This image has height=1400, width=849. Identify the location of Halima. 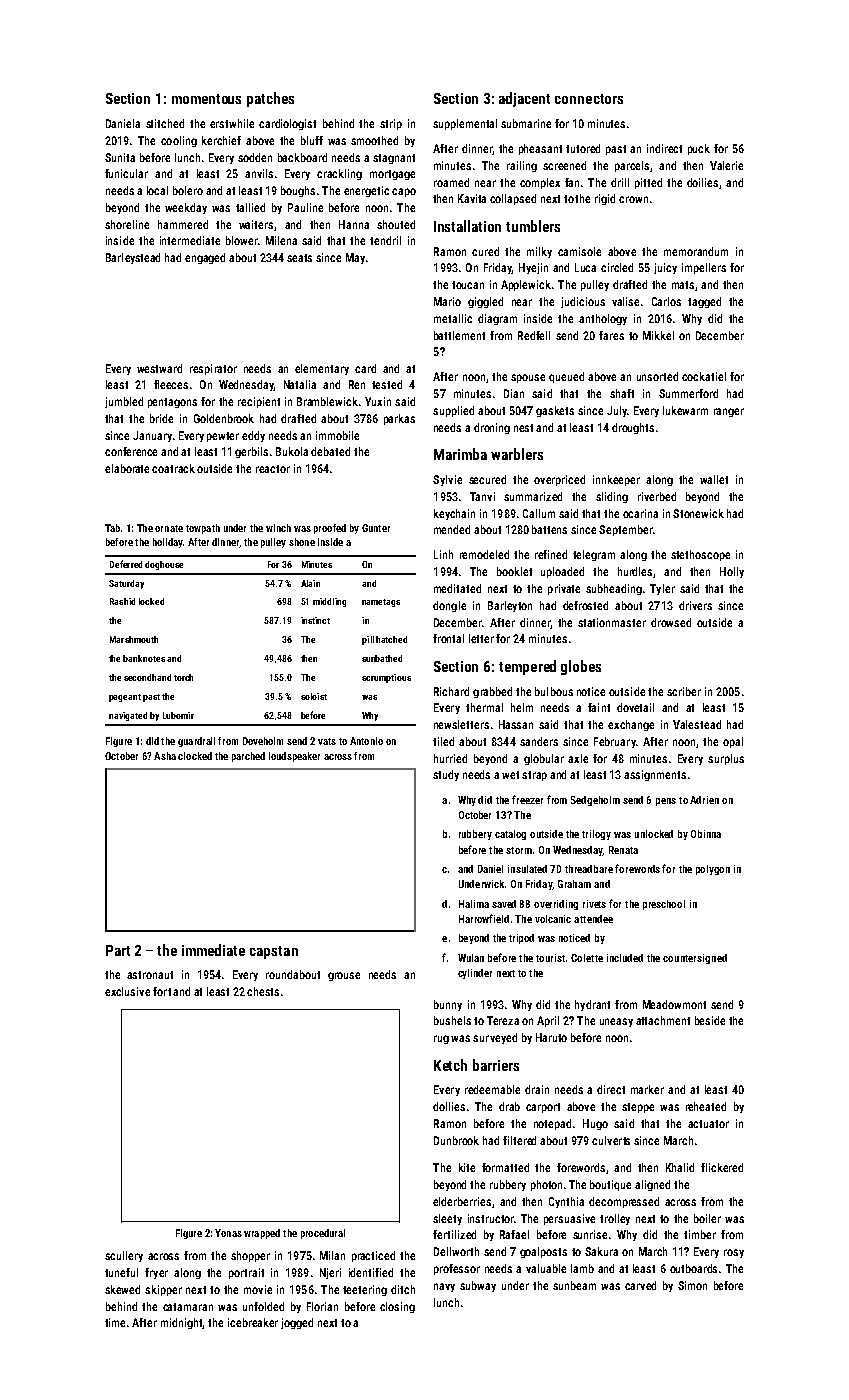
(474, 904).
